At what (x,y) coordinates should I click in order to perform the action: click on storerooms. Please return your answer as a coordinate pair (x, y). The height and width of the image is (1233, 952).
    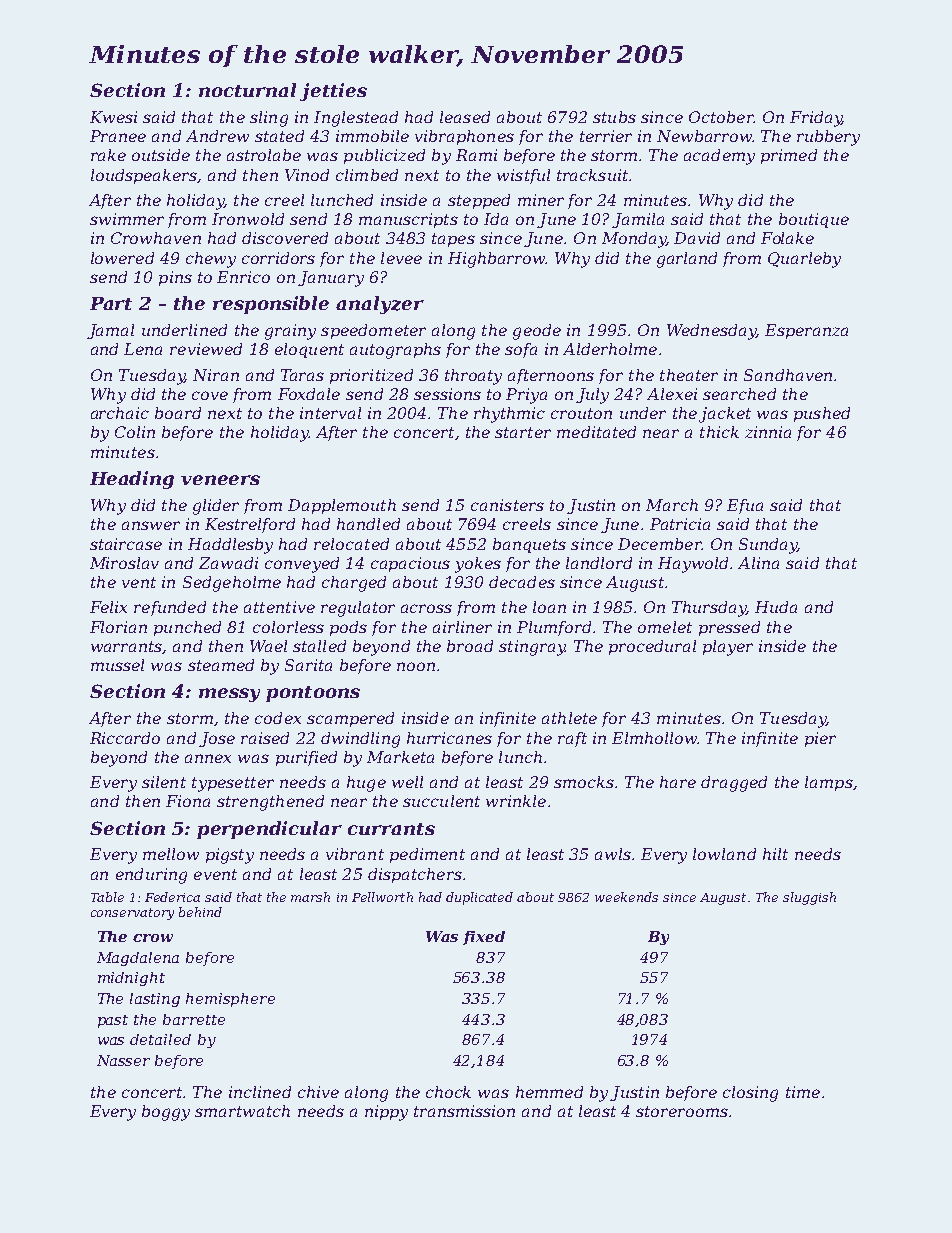
    Looking at the image, I should click on (682, 1111).
